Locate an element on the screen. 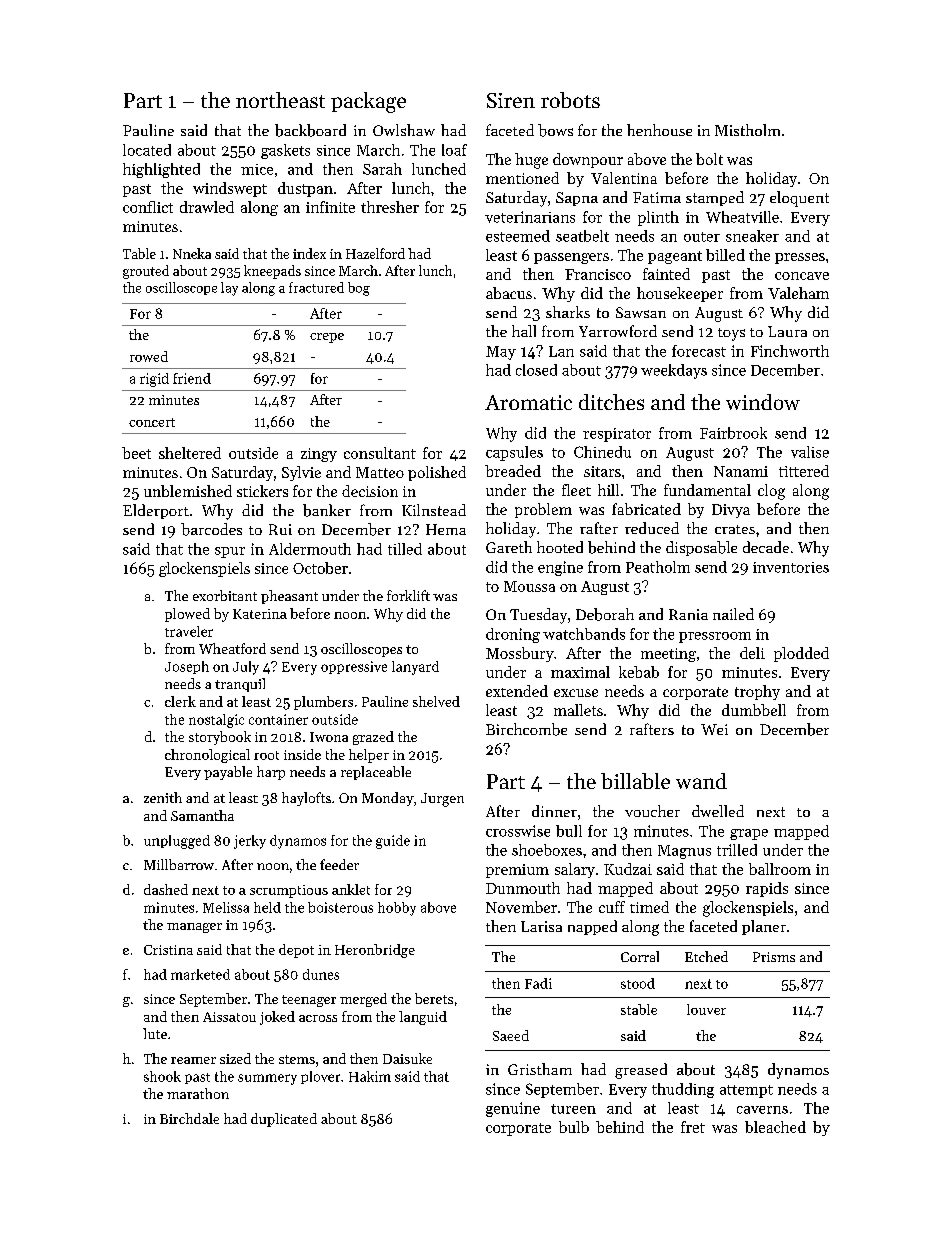 The width and height of the screenshot is (952, 1233). robots is located at coordinates (570, 100).
